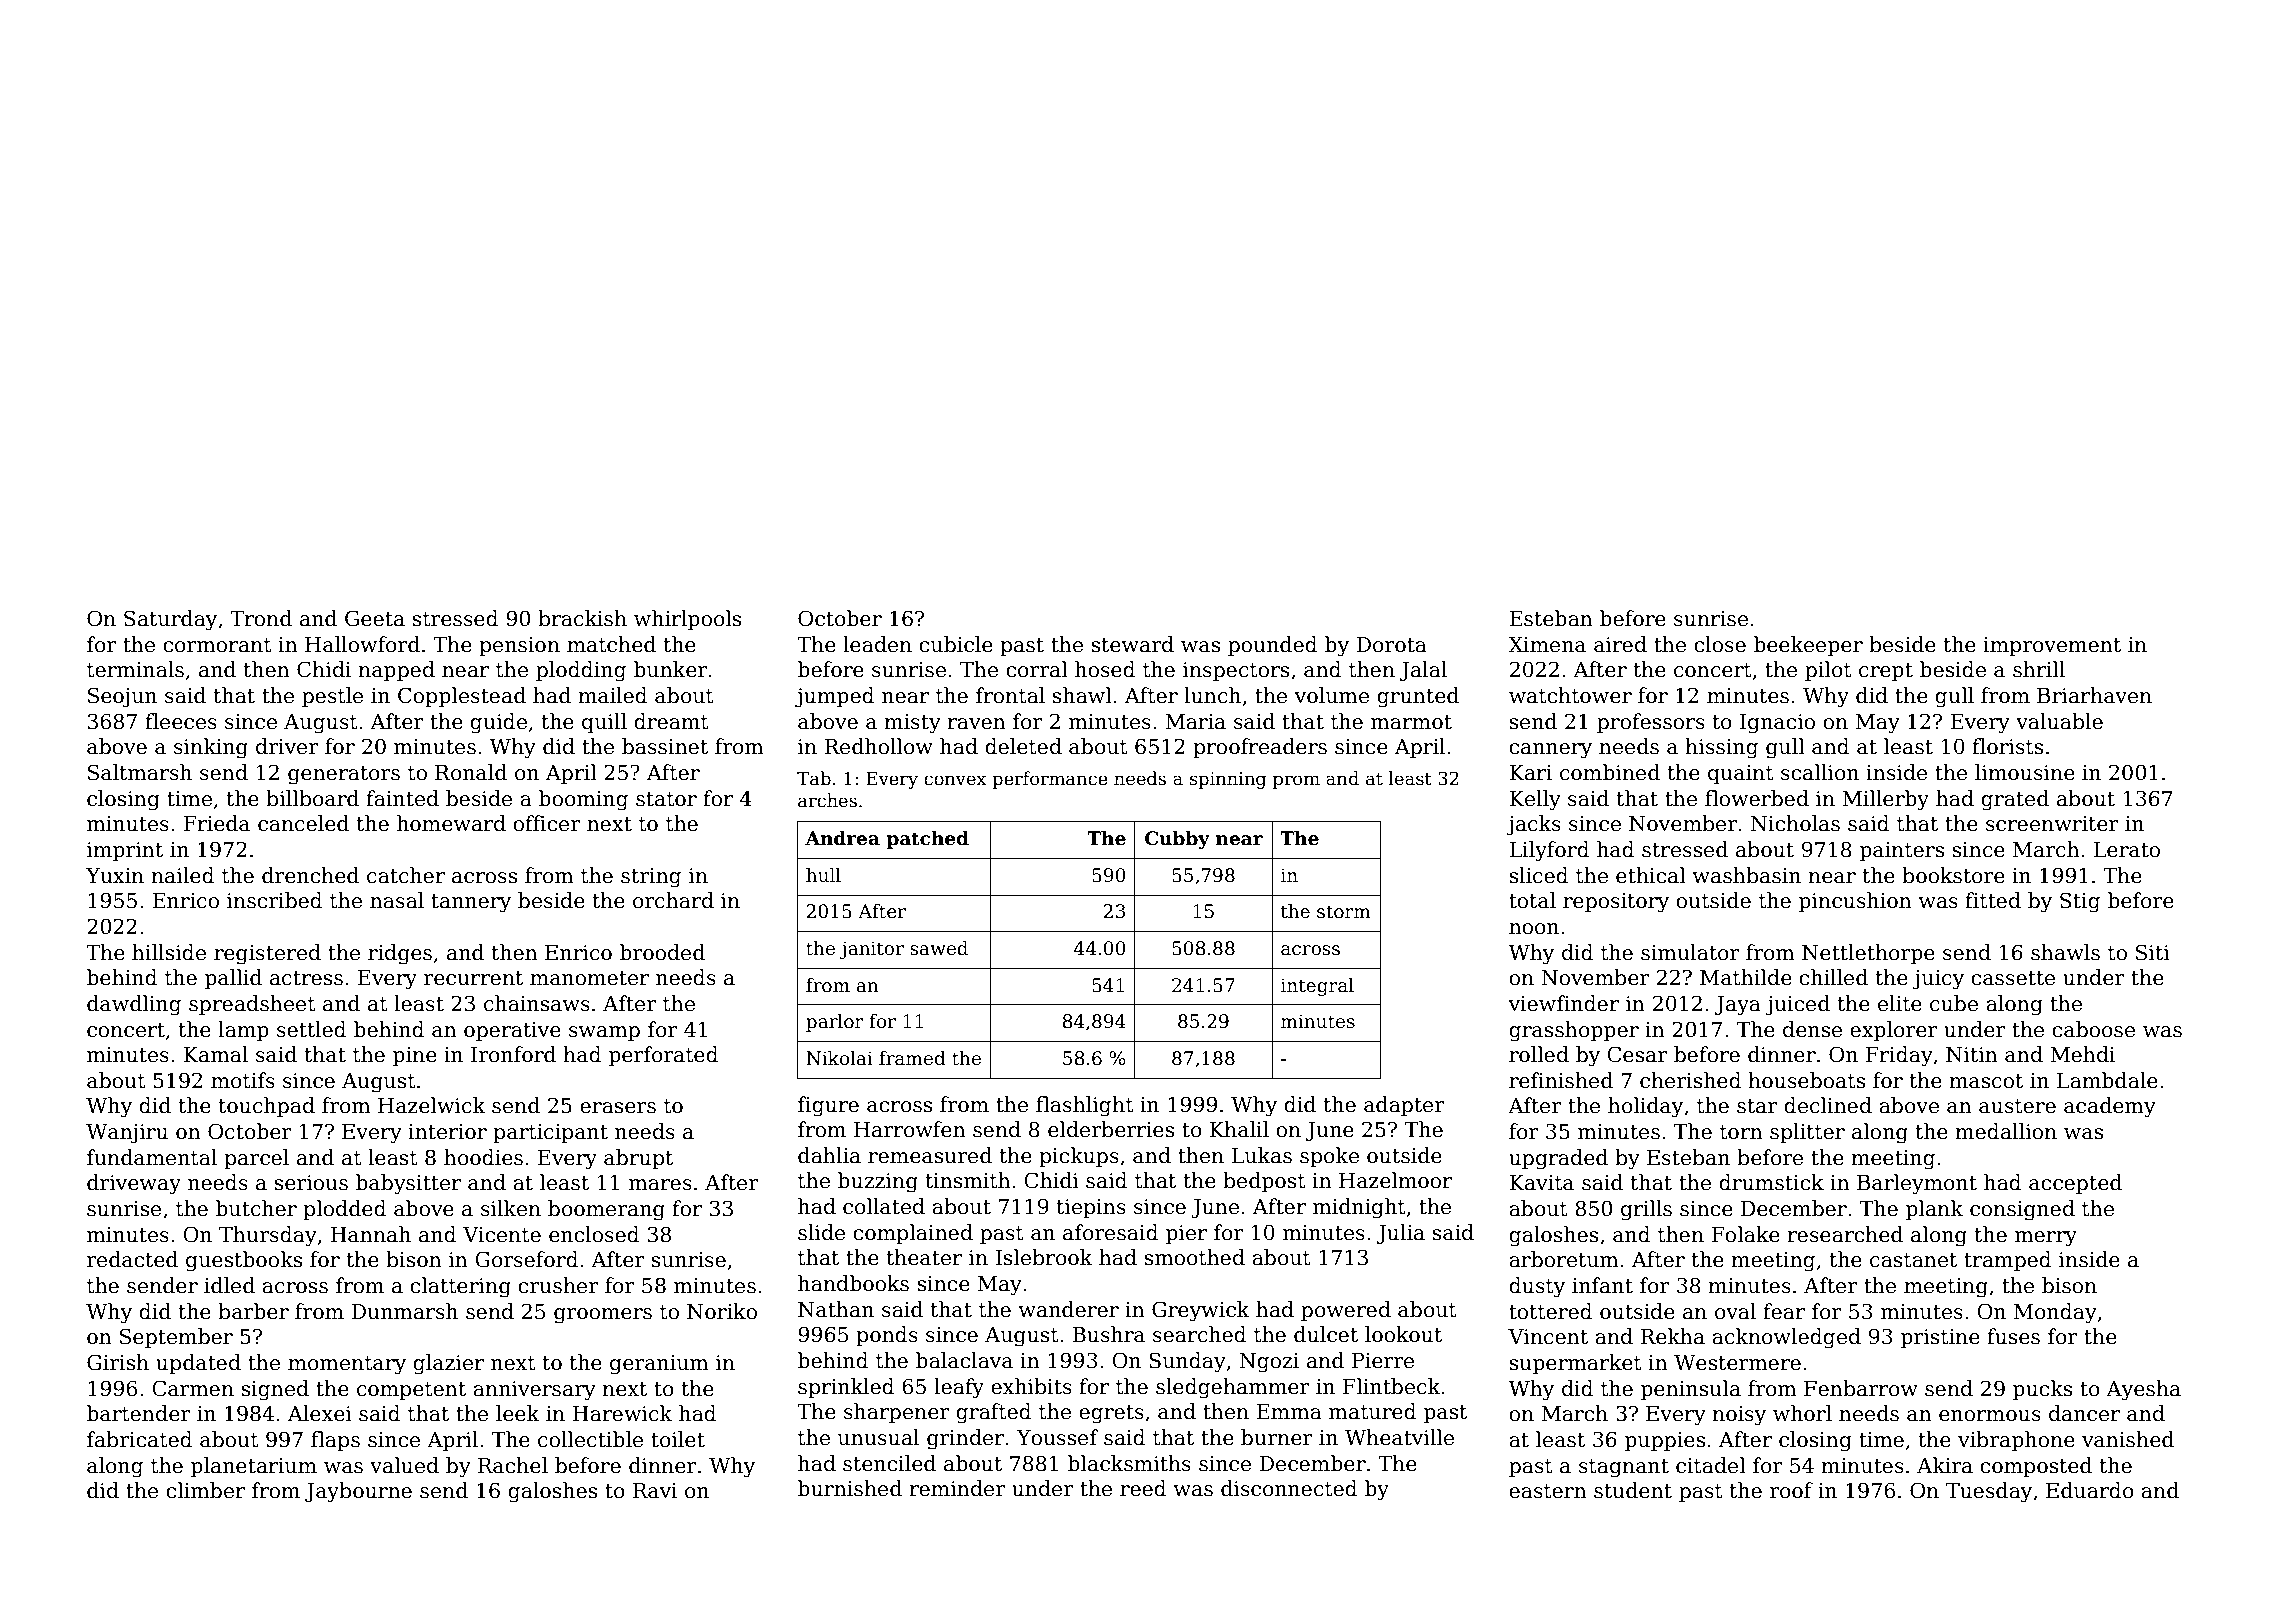 This screenshot has width=2273, height=1607. I want to click on Eduardo, so click(2090, 1490).
